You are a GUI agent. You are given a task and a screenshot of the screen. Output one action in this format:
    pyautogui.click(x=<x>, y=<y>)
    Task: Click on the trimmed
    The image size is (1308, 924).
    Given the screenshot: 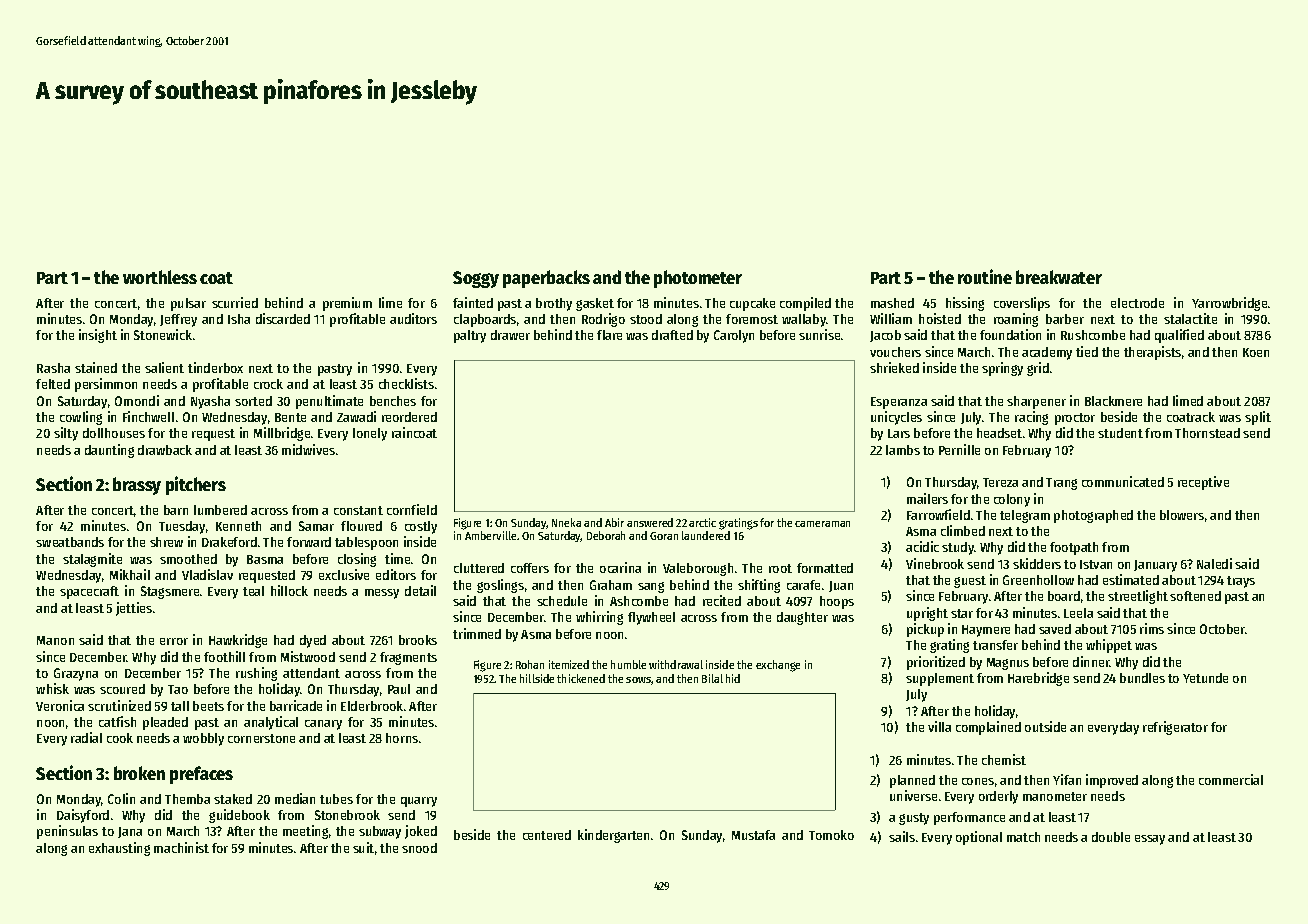 What is the action you would take?
    pyautogui.click(x=477, y=633)
